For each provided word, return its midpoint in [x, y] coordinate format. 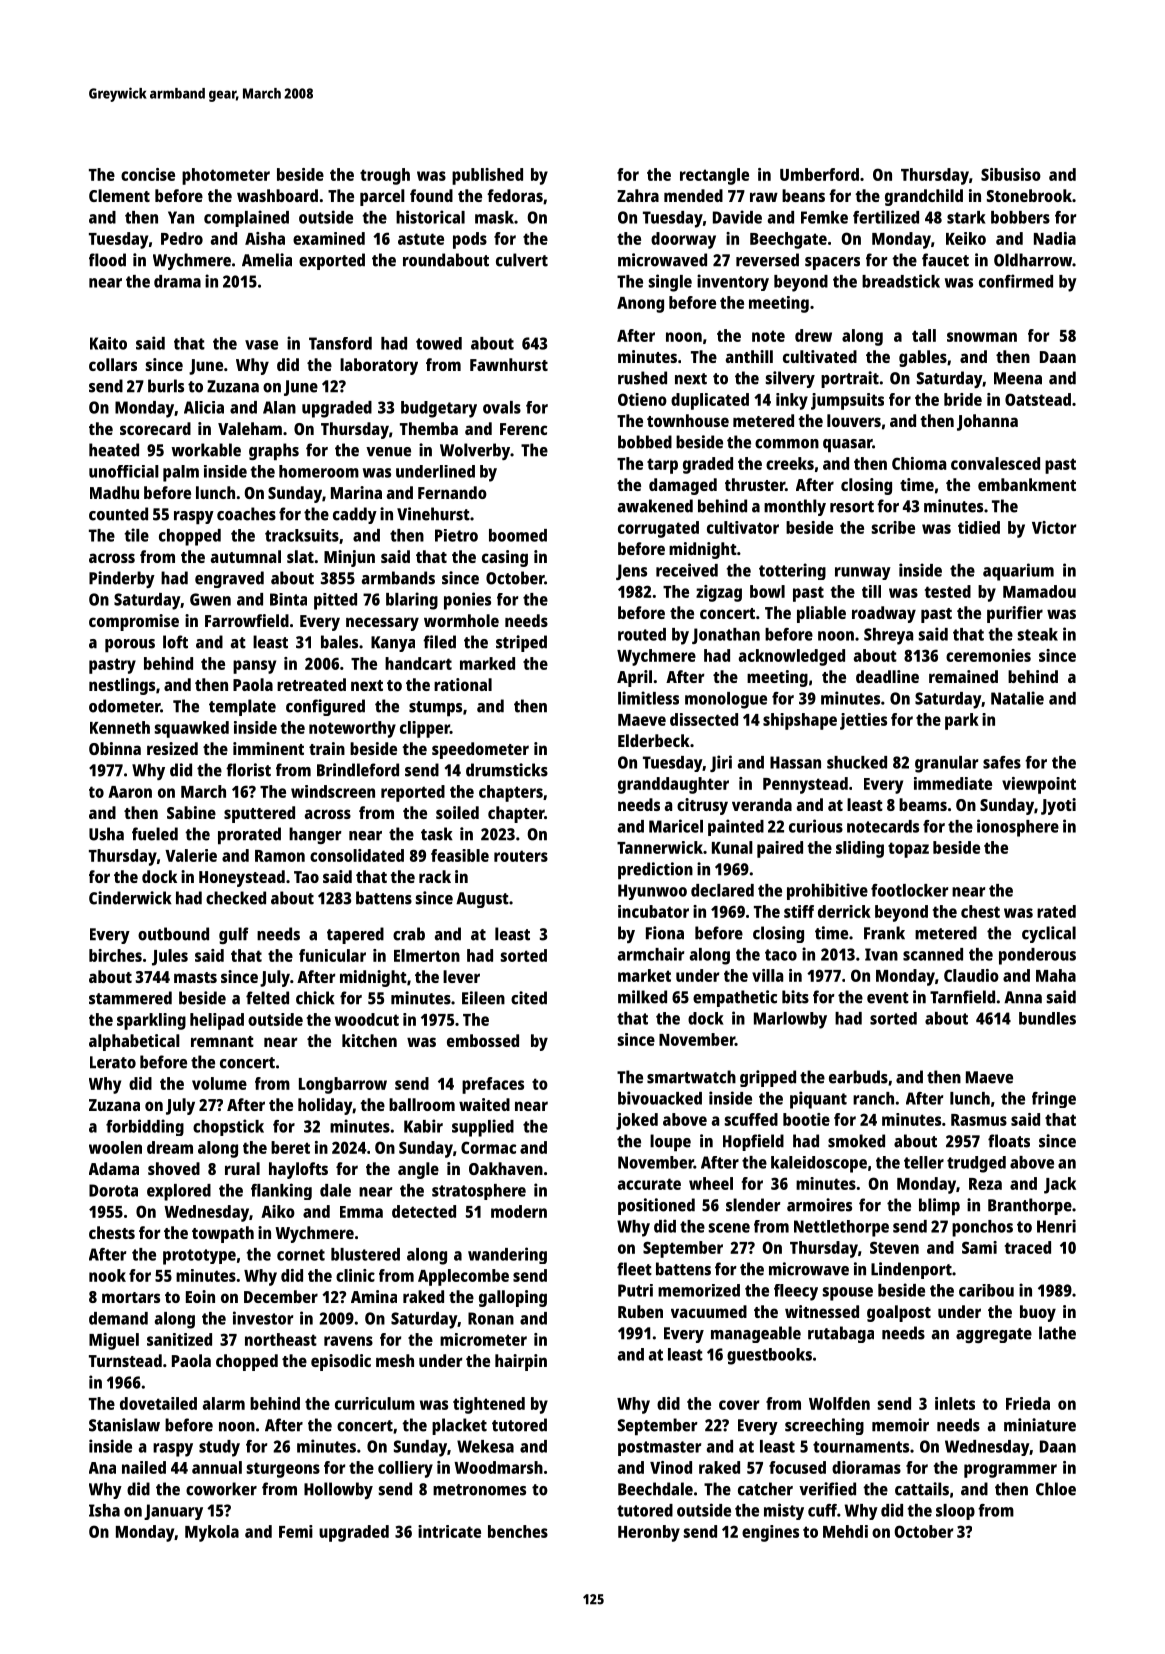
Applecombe [463, 1277]
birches [115, 955]
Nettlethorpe [841, 1228]
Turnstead [125, 1360]
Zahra [638, 195]
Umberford [819, 174]
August [482, 900]
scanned [933, 954]
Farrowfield [247, 620]
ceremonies [988, 655]
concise [148, 174]
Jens [631, 572]
